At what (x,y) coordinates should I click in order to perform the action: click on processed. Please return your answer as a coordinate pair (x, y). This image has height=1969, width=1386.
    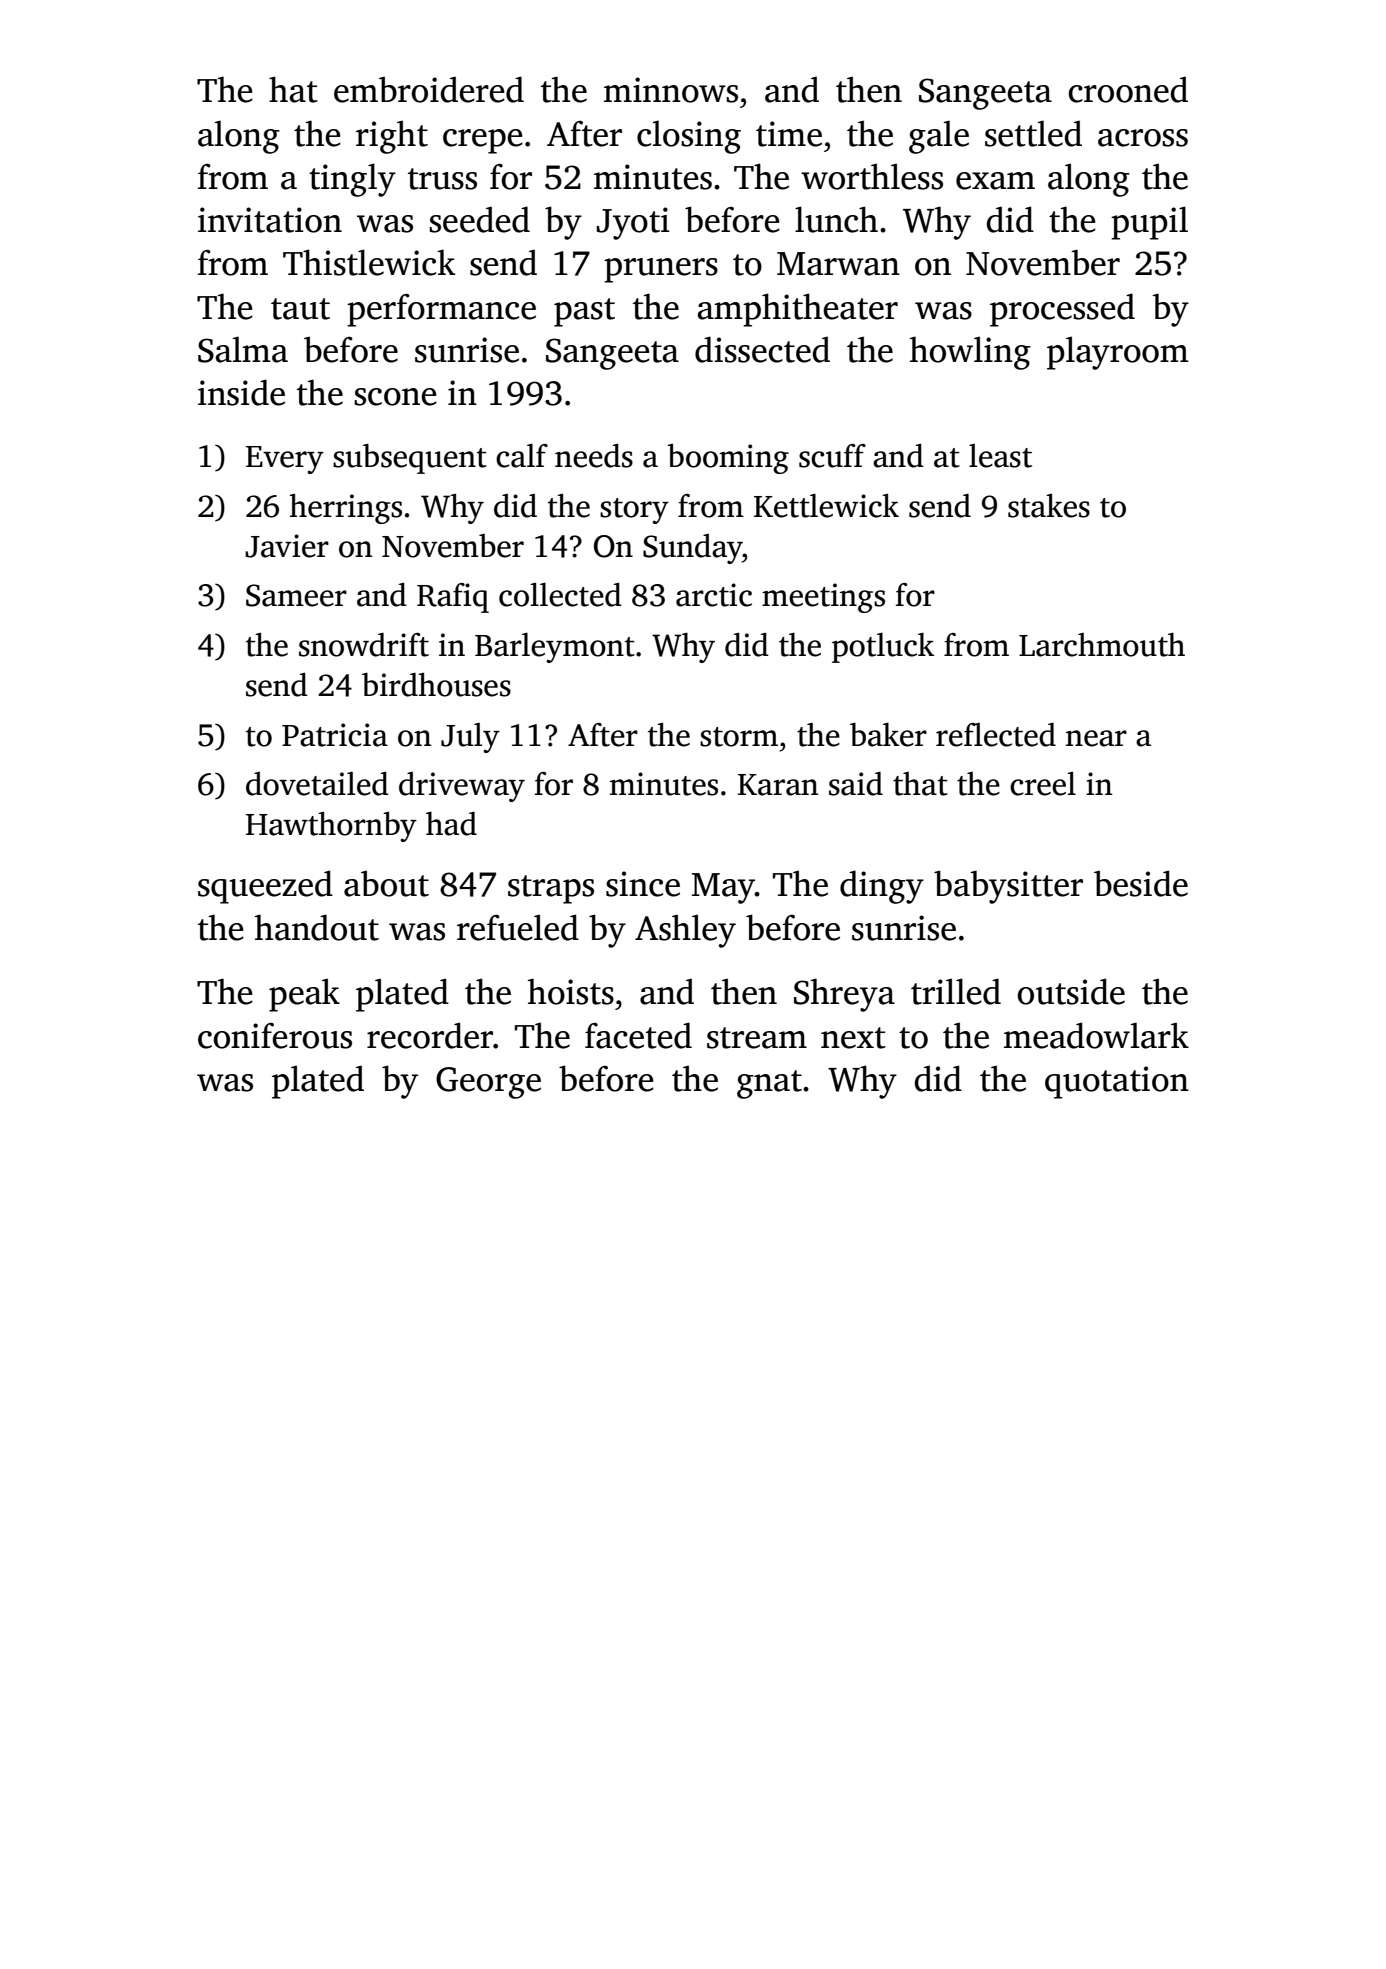
    Looking at the image, I should click on (1062, 310).
